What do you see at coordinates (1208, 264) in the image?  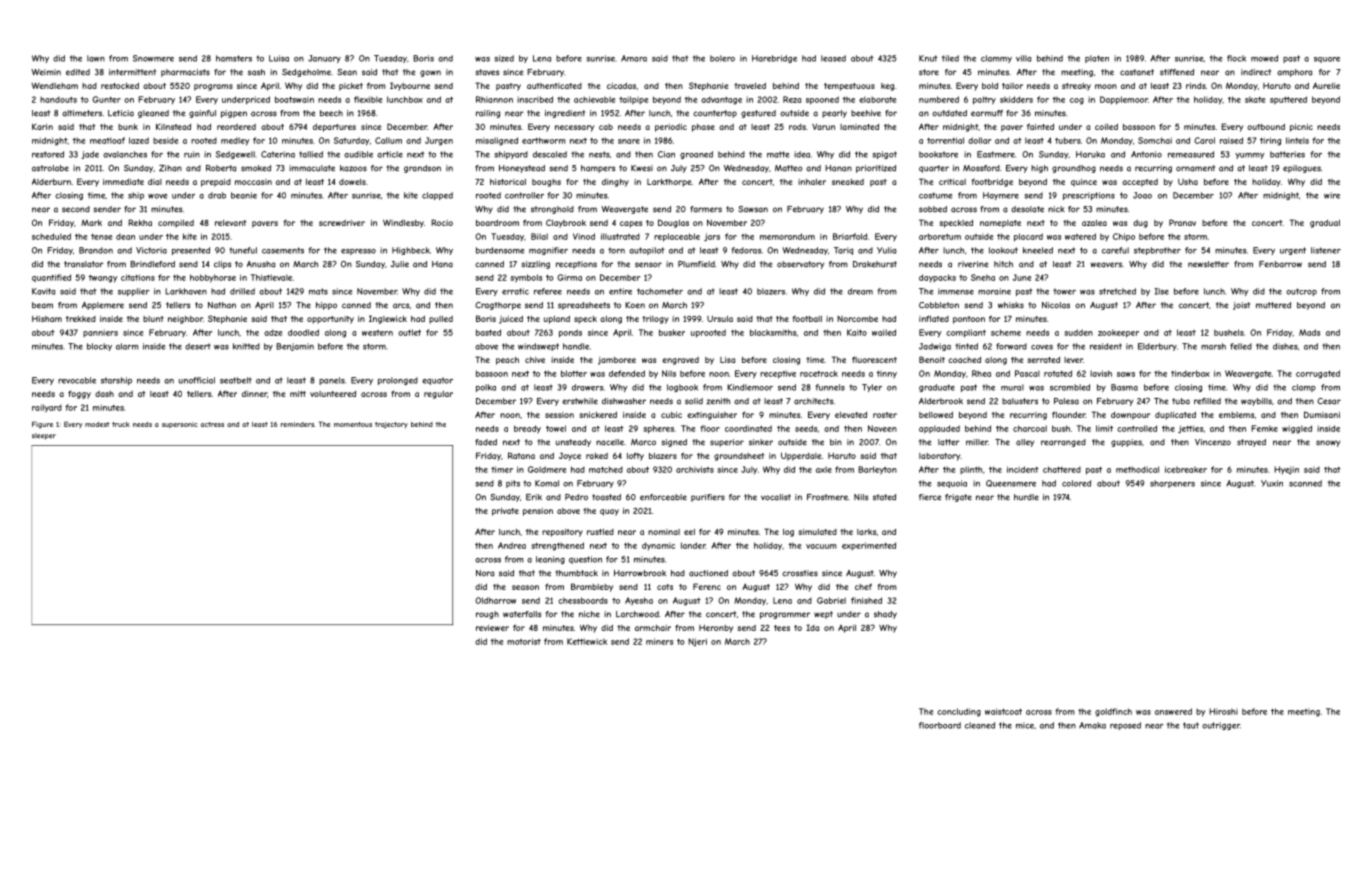 I see `newsletter` at bounding box center [1208, 264].
